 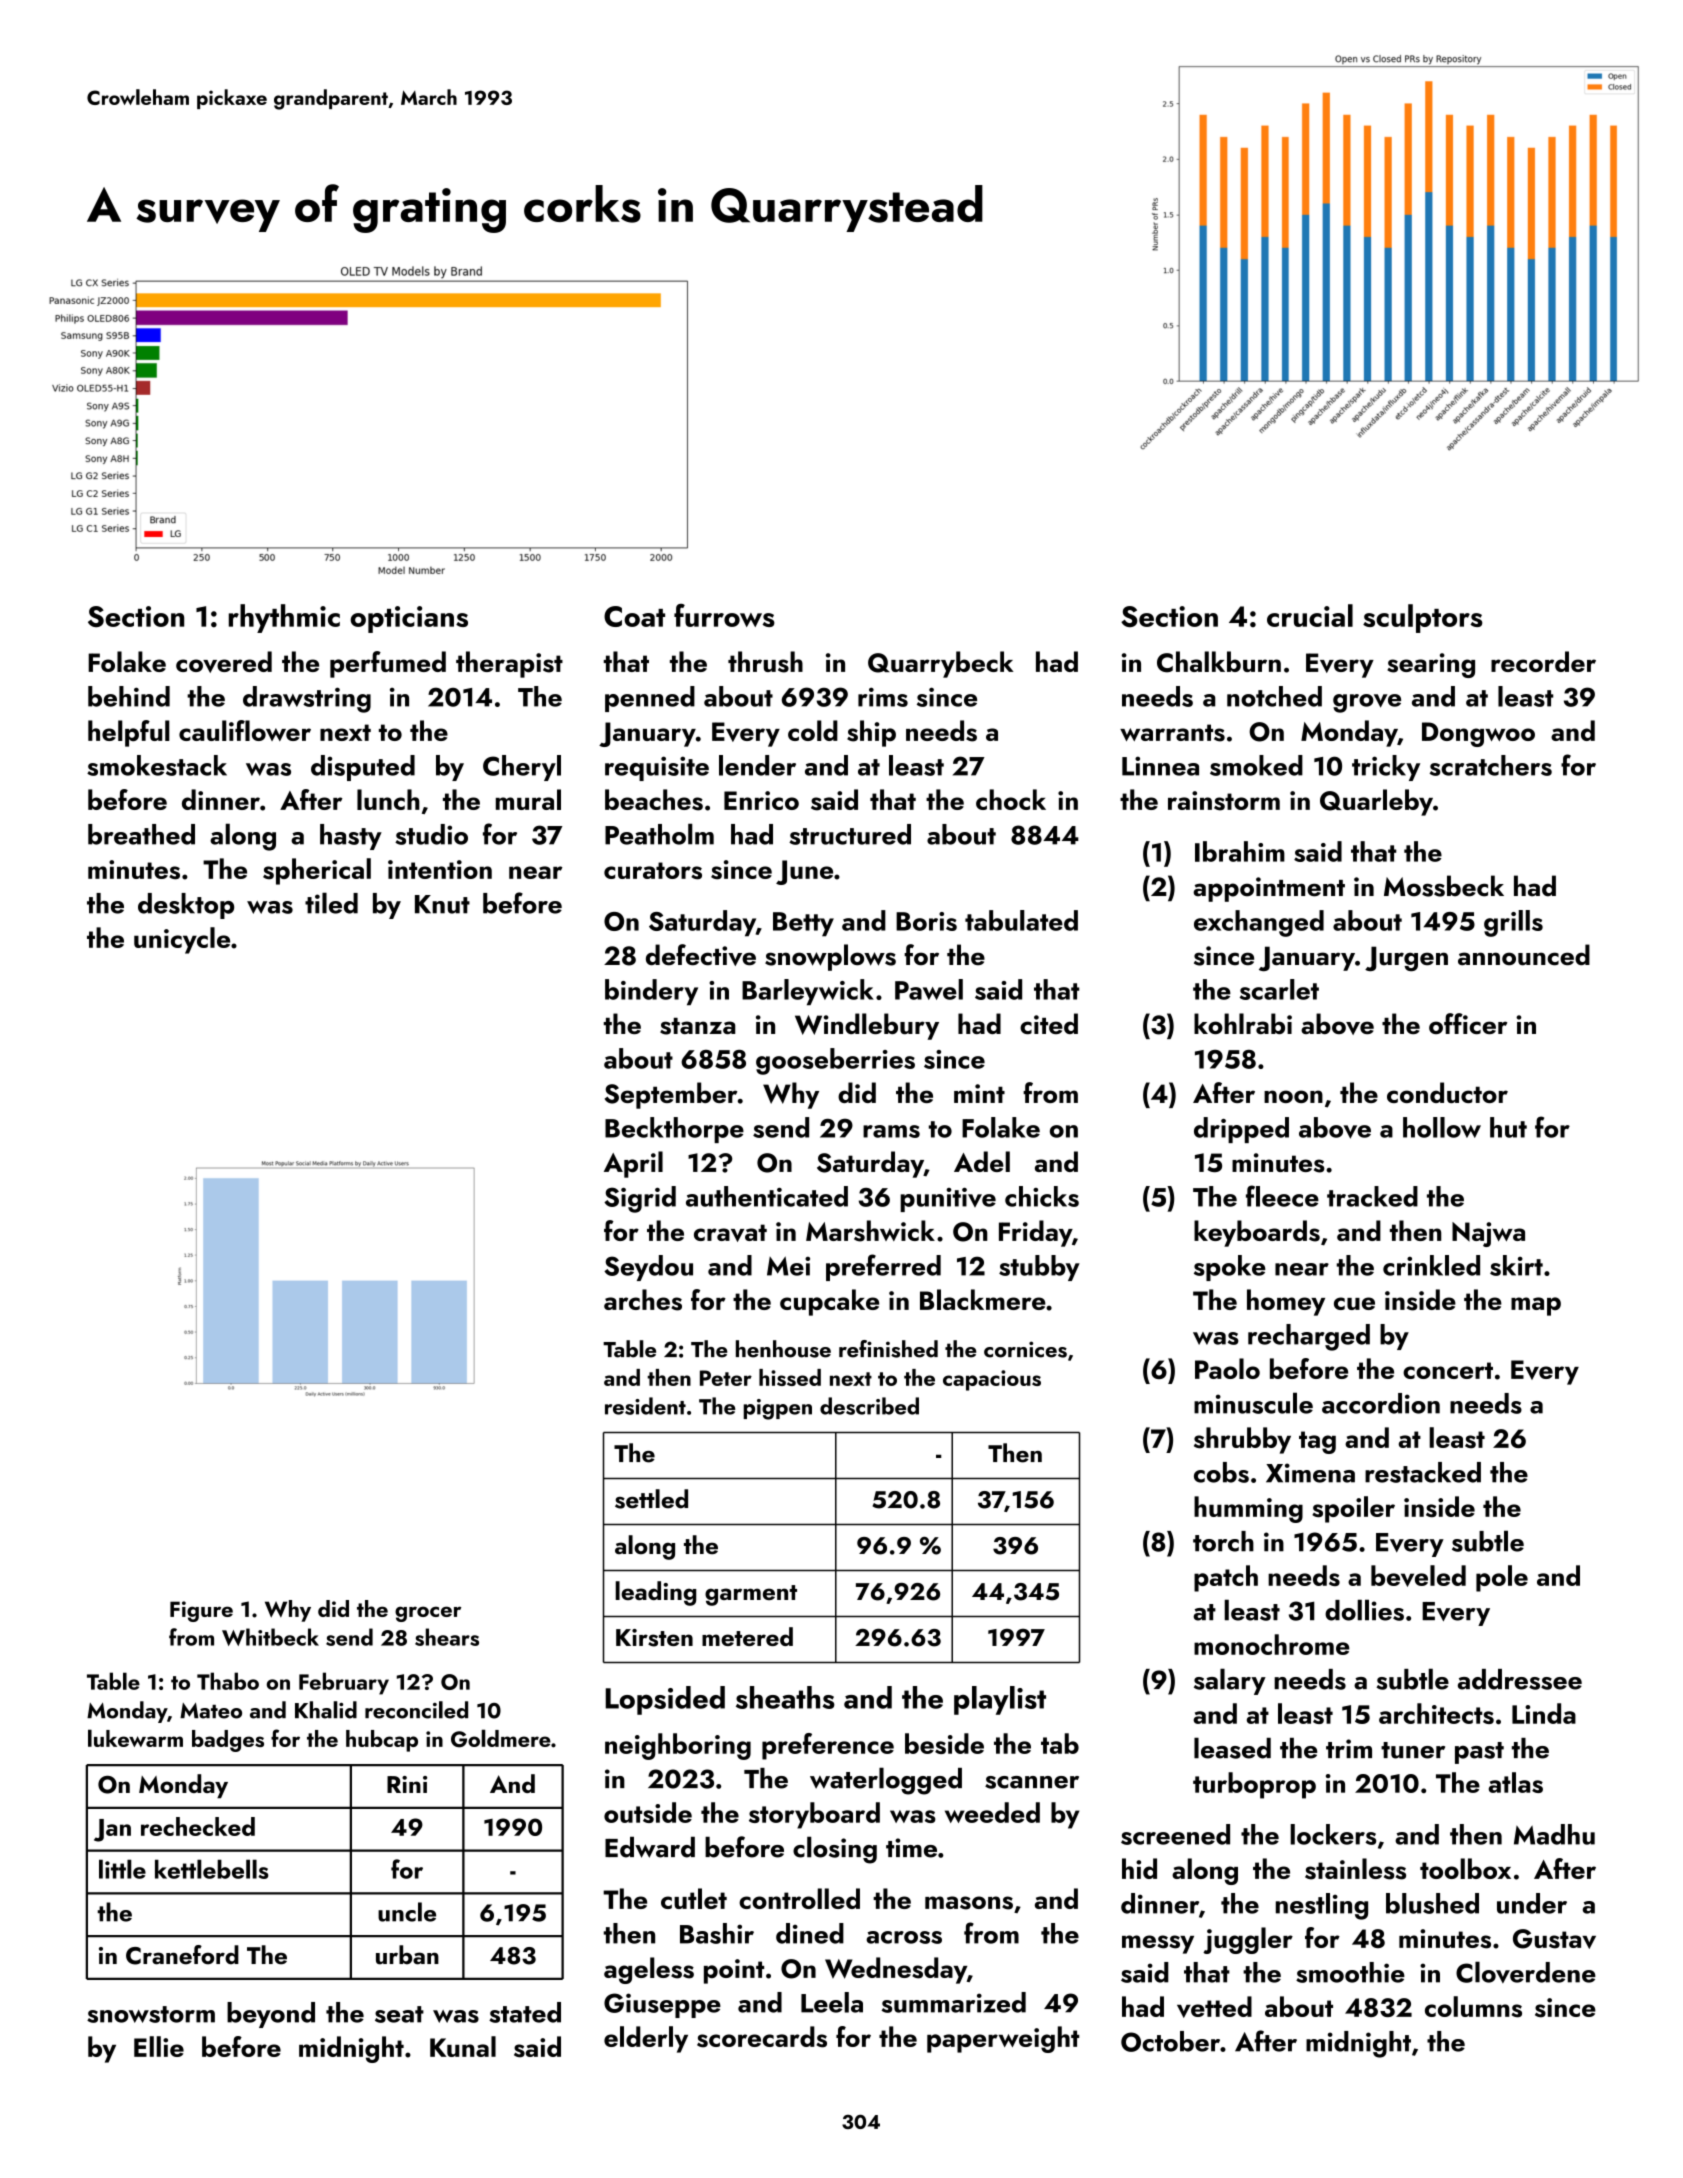 What do you see at coordinates (651, 1499) in the image?
I see `settled` at bounding box center [651, 1499].
